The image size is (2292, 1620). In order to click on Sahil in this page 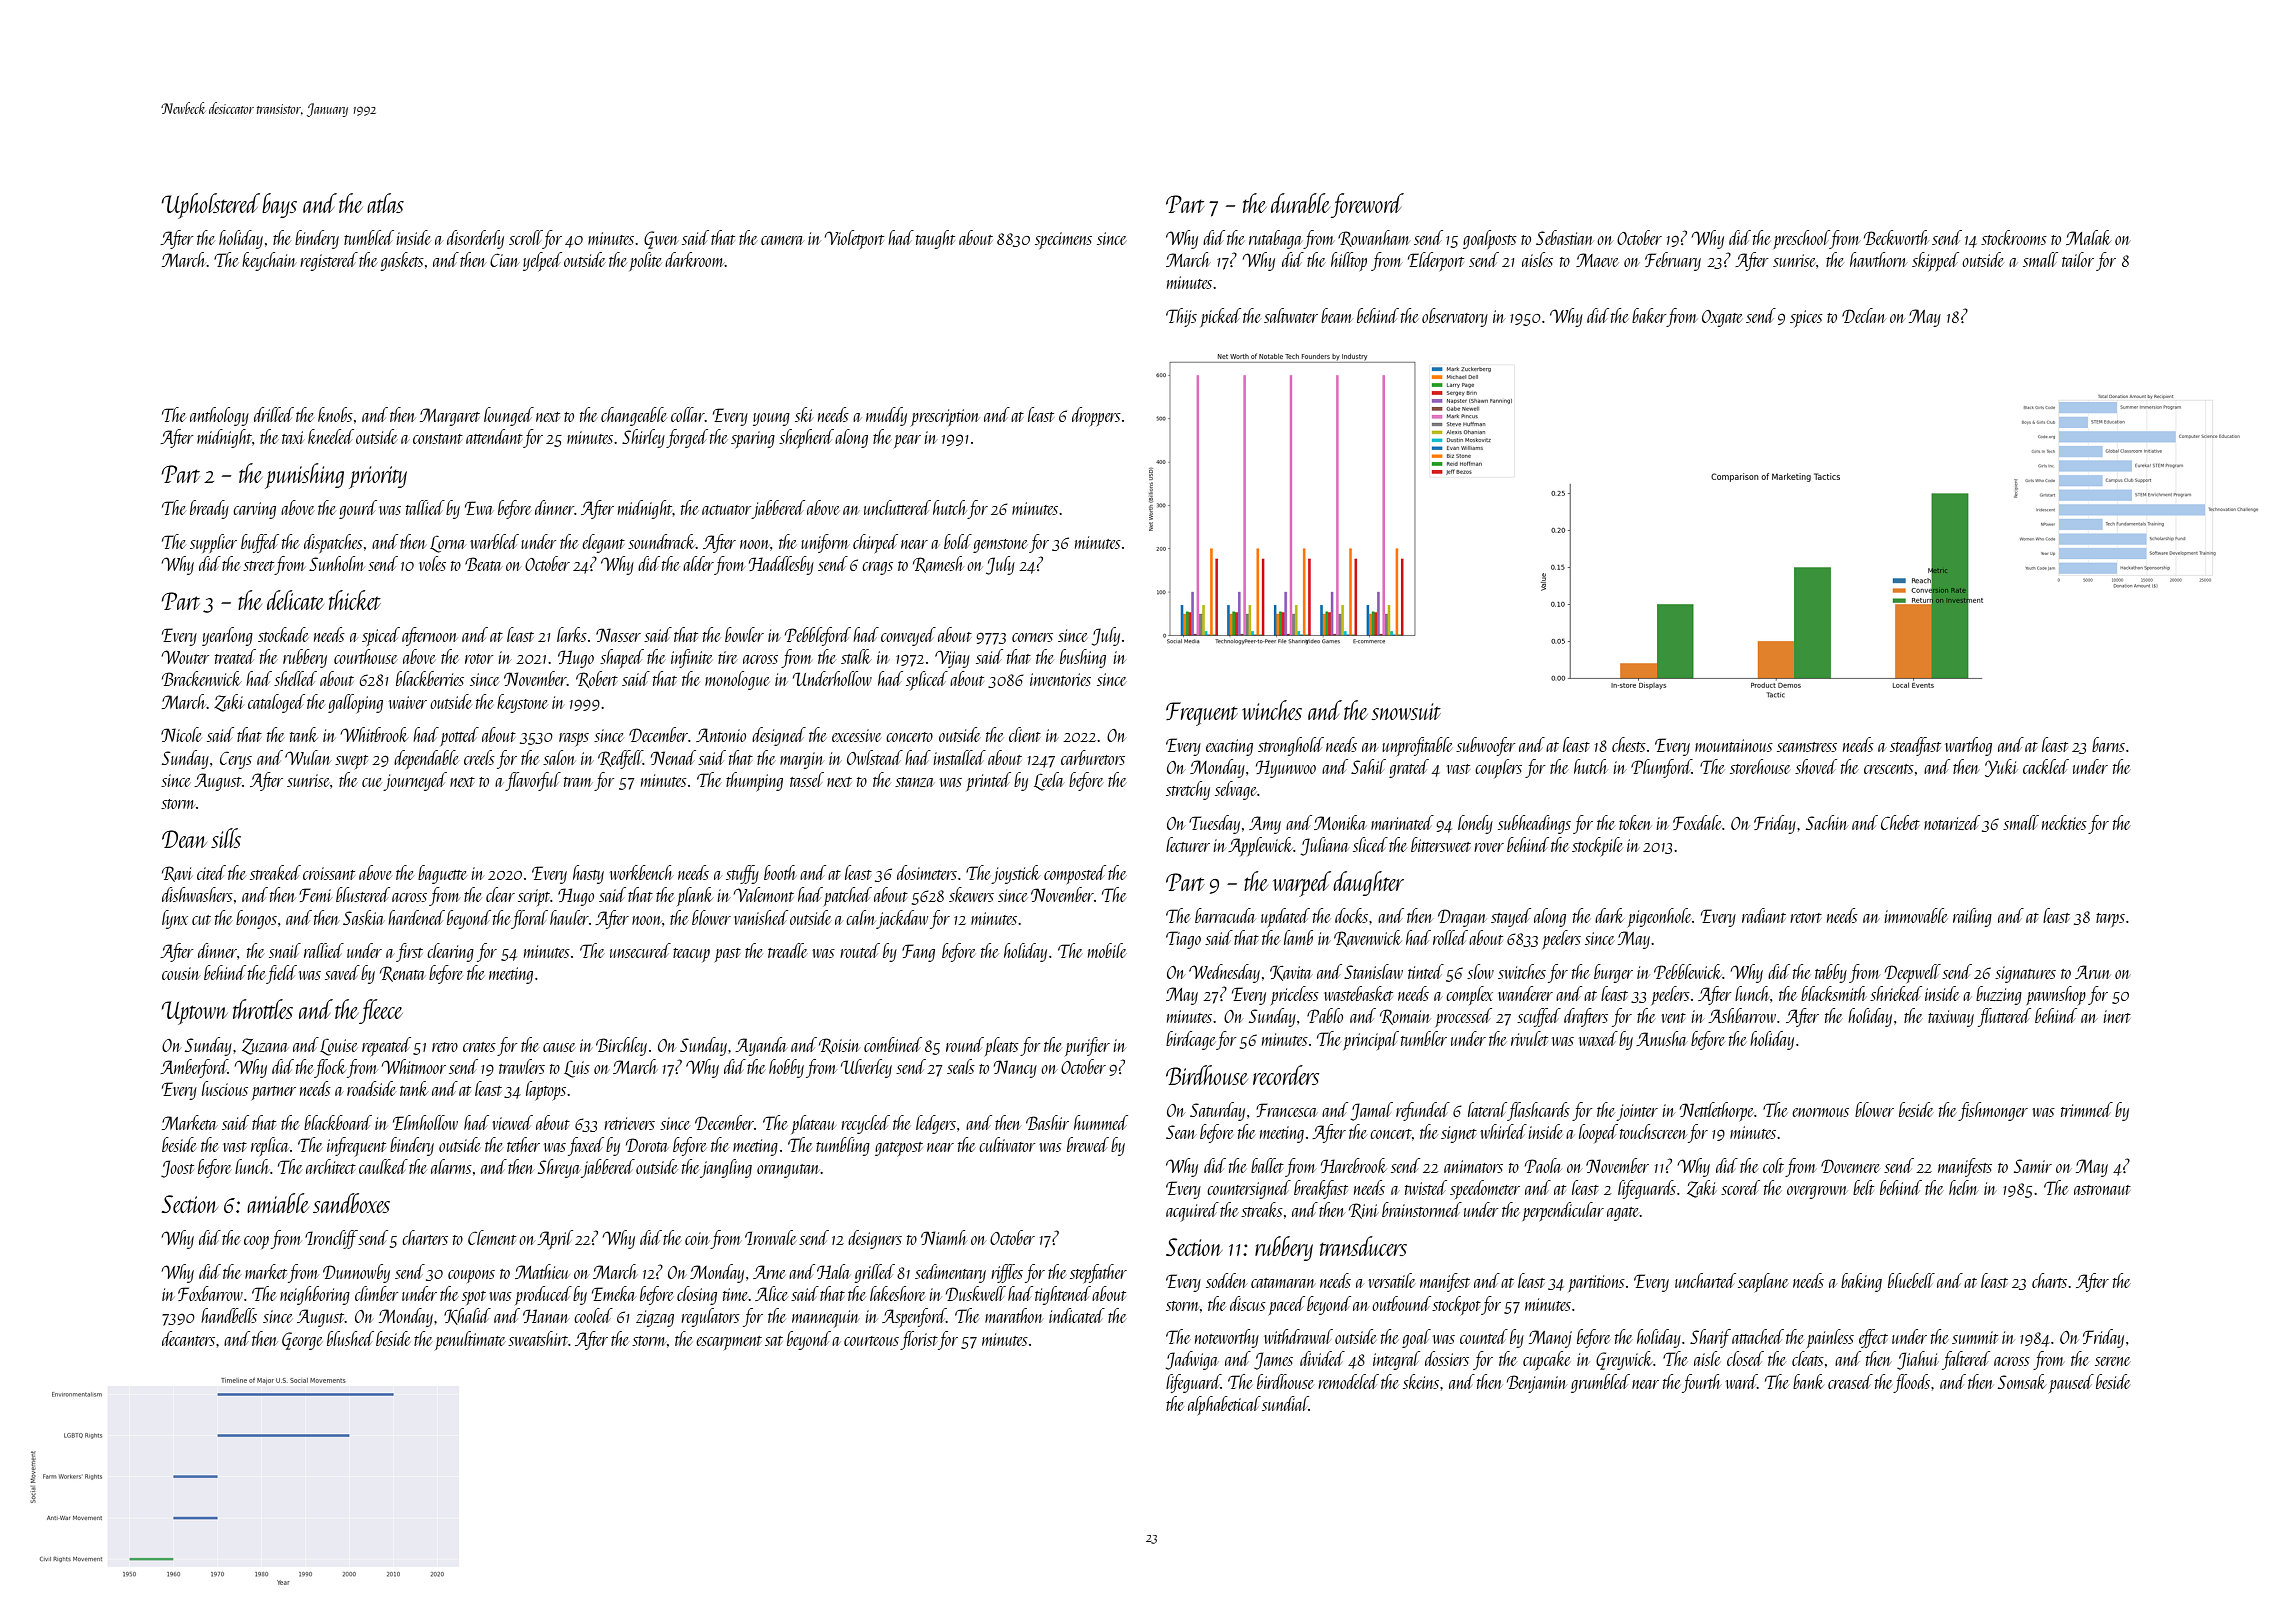, I will do `click(1368, 766)`.
